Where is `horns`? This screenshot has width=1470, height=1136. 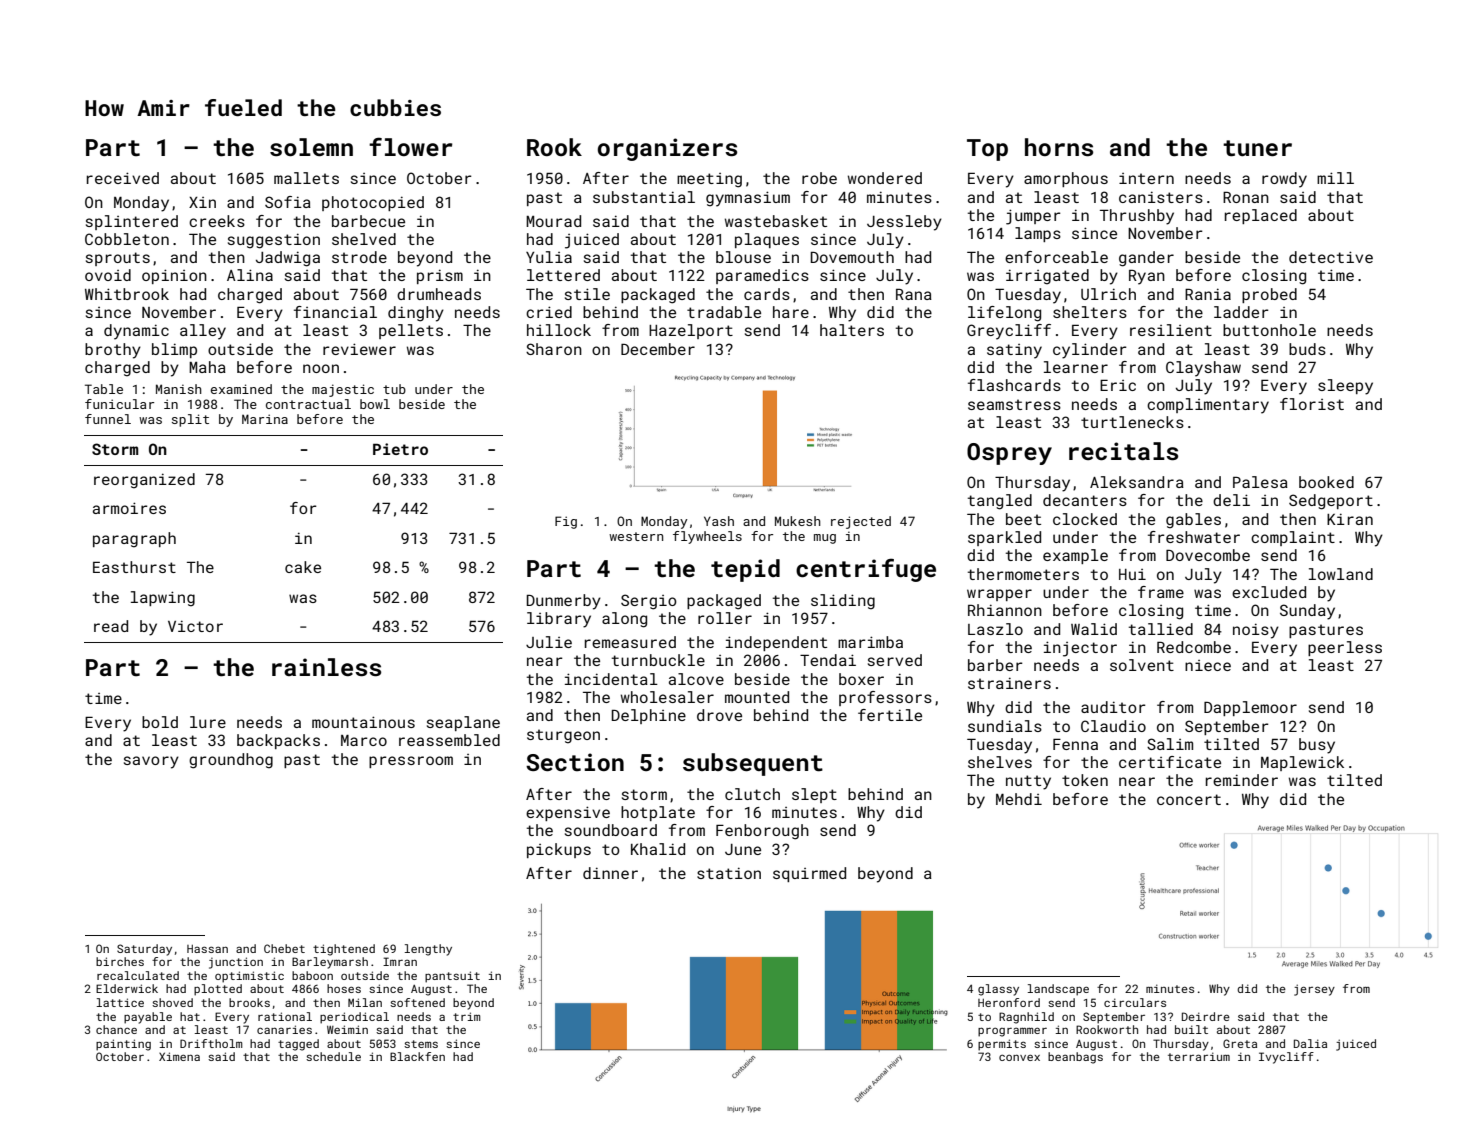
horns is located at coordinates (1059, 147).
